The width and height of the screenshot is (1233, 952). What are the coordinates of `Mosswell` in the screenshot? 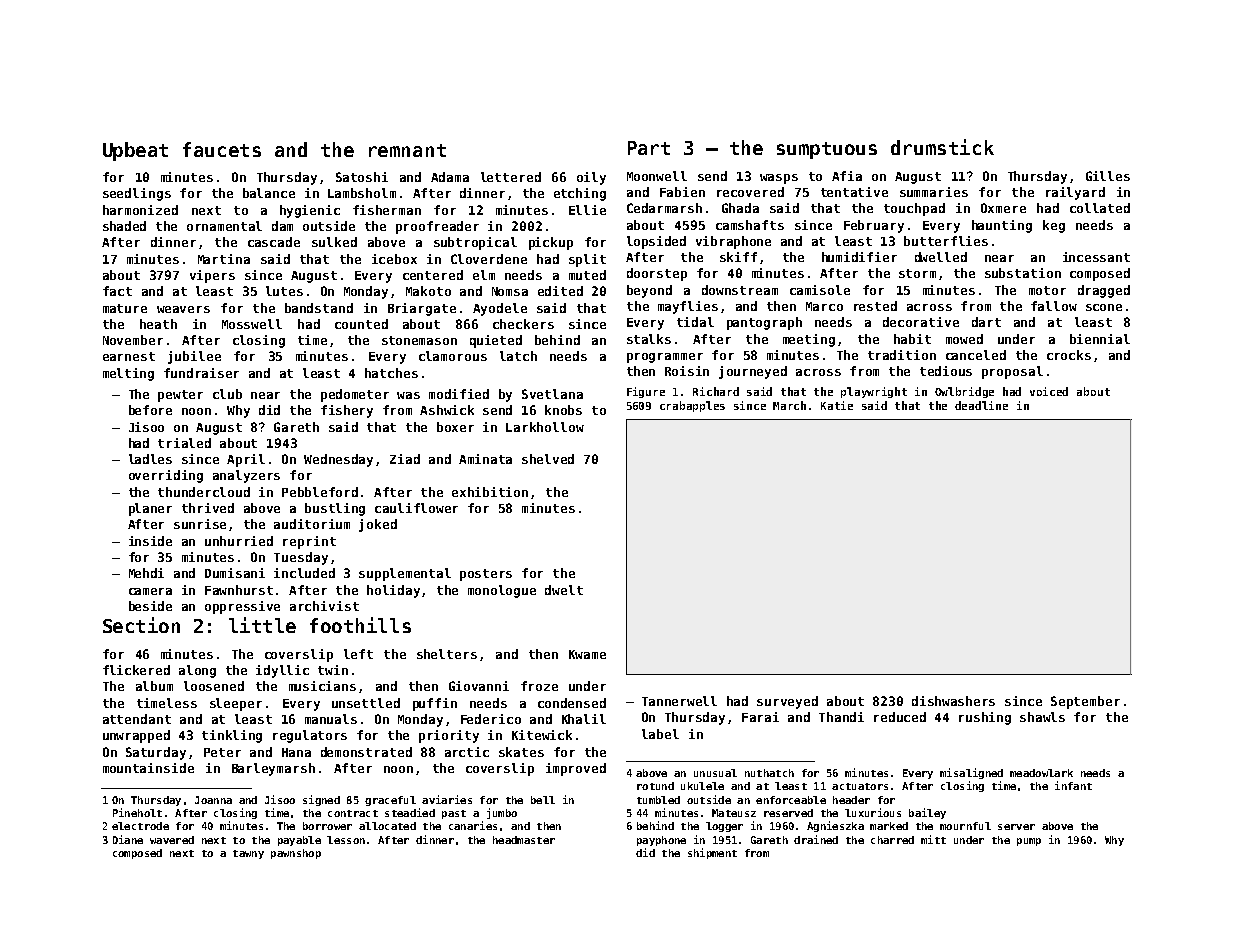 It's located at (252, 324).
